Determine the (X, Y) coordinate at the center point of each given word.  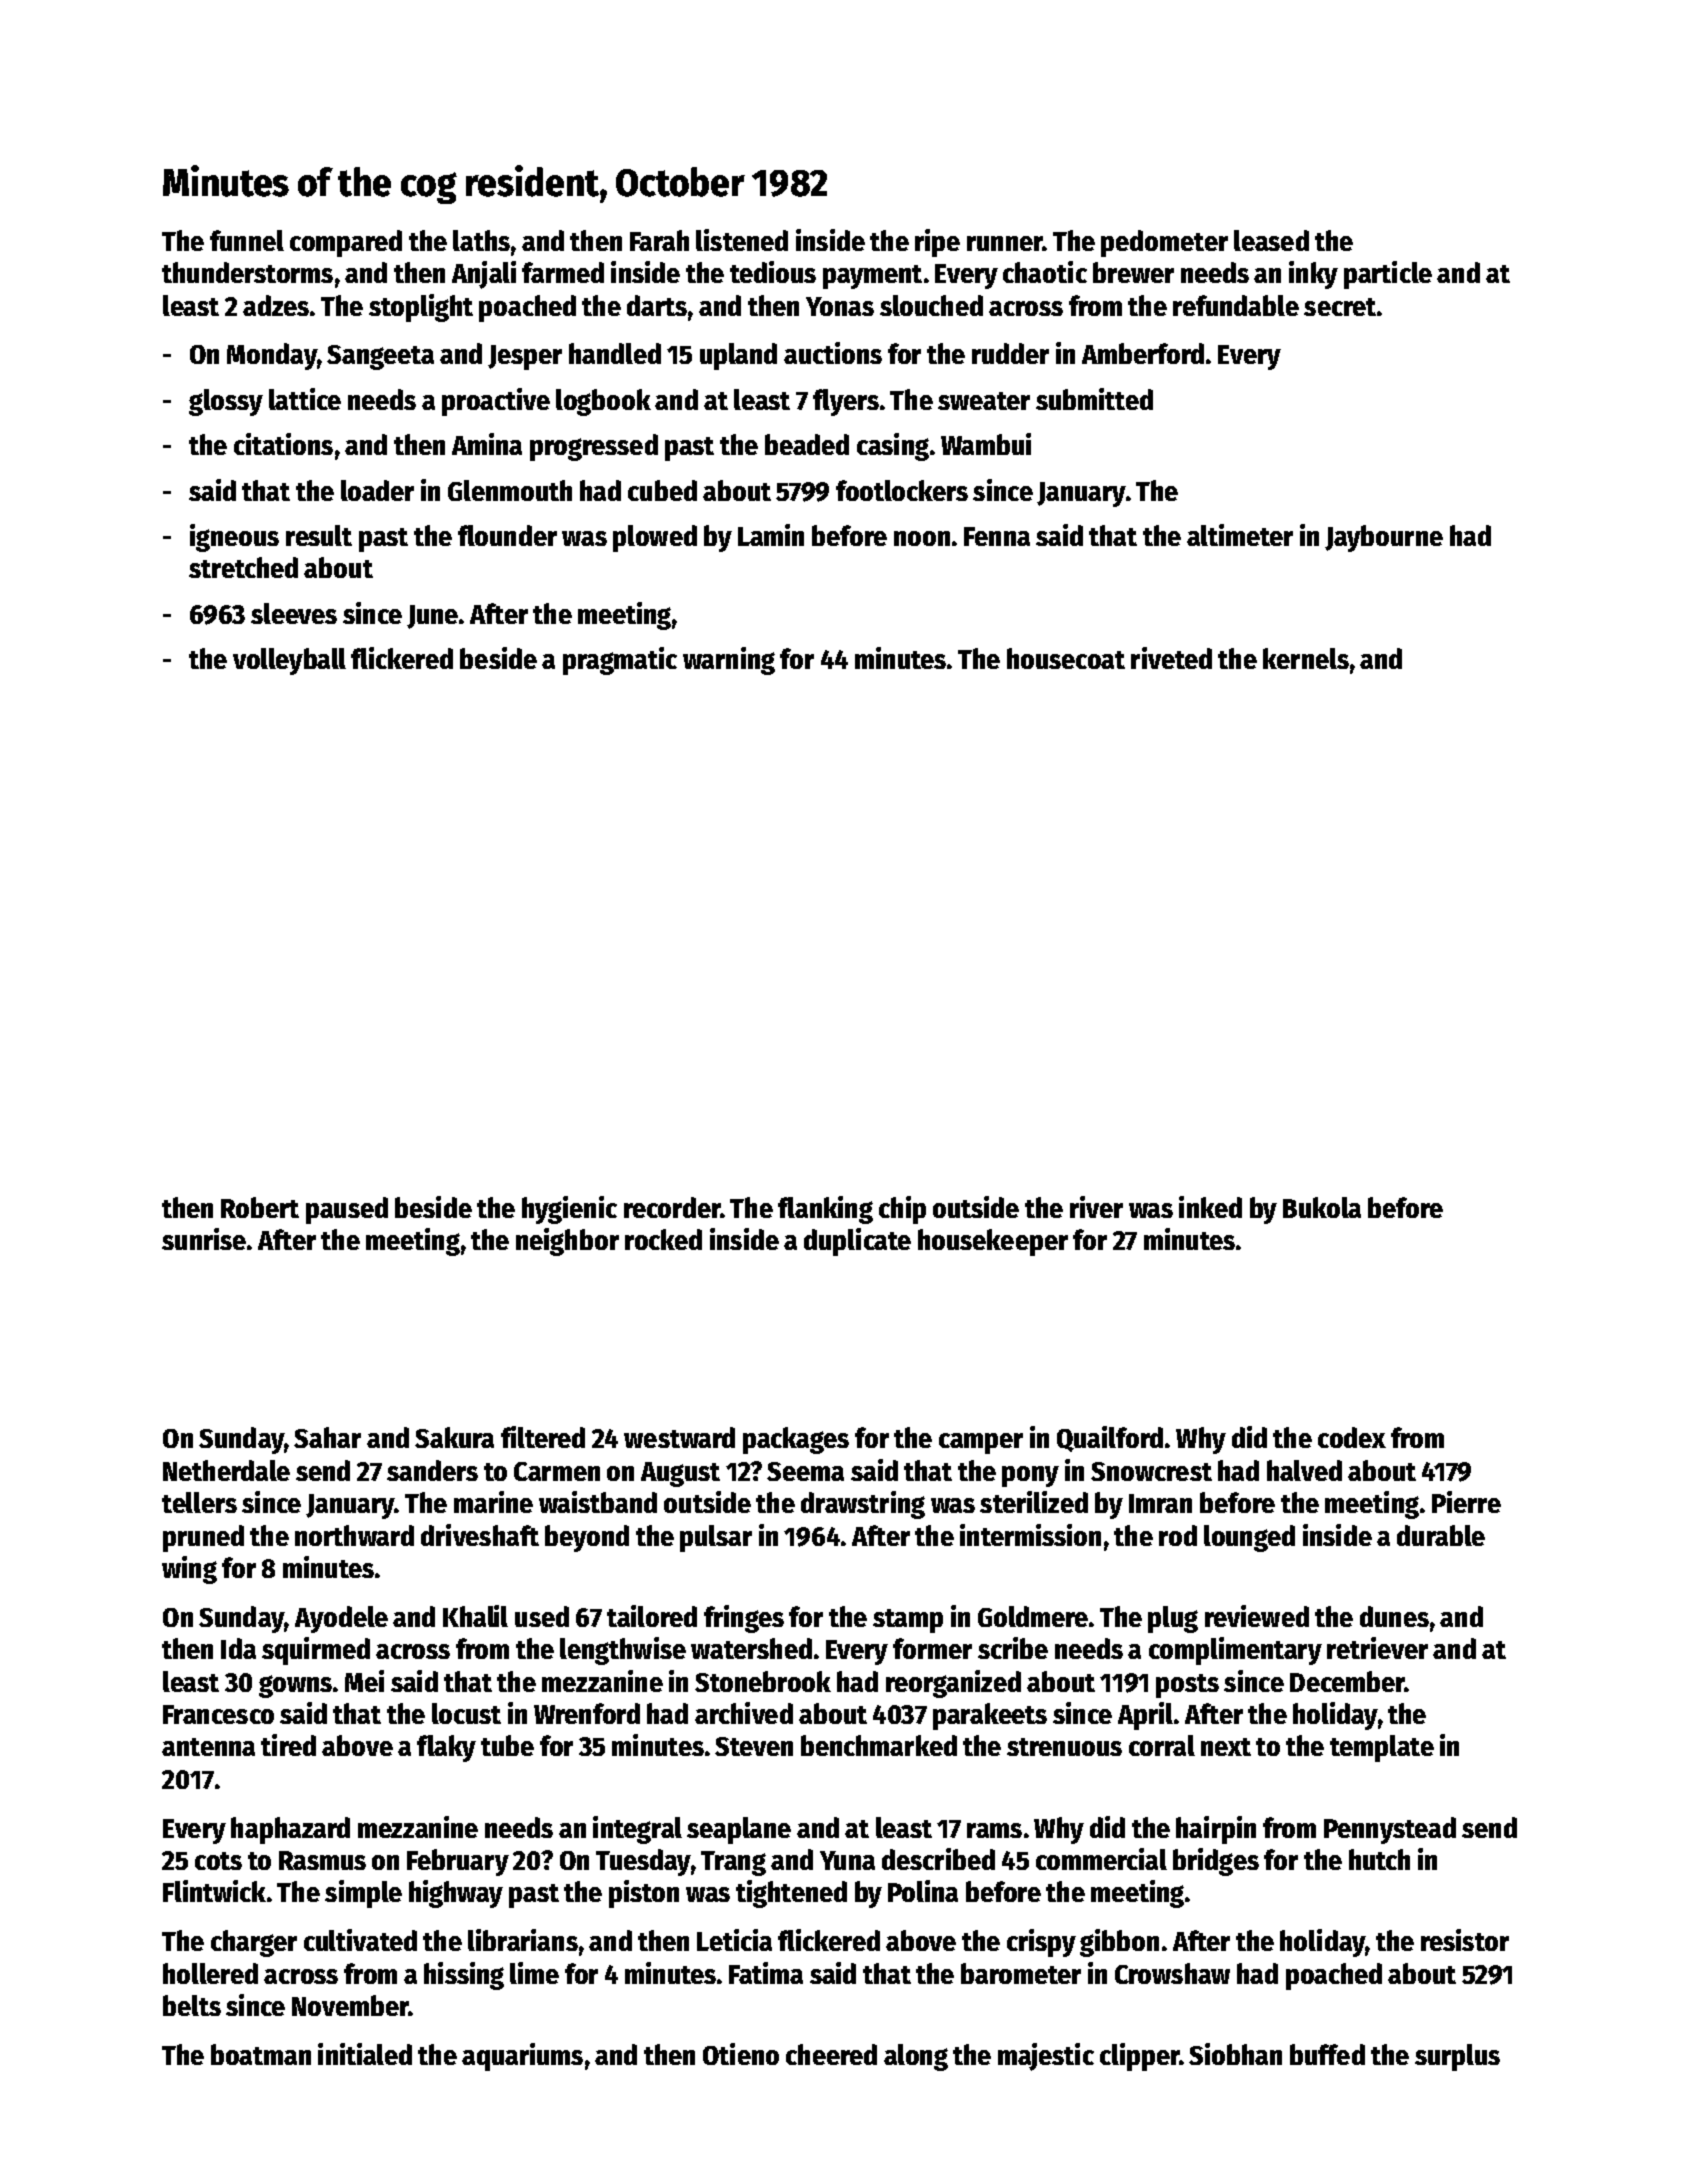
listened (742, 240)
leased (1271, 240)
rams (994, 1830)
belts (192, 2005)
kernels (1306, 658)
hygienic (569, 1210)
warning (729, 661)
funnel (247, 240)
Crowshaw (1172, 1973)
